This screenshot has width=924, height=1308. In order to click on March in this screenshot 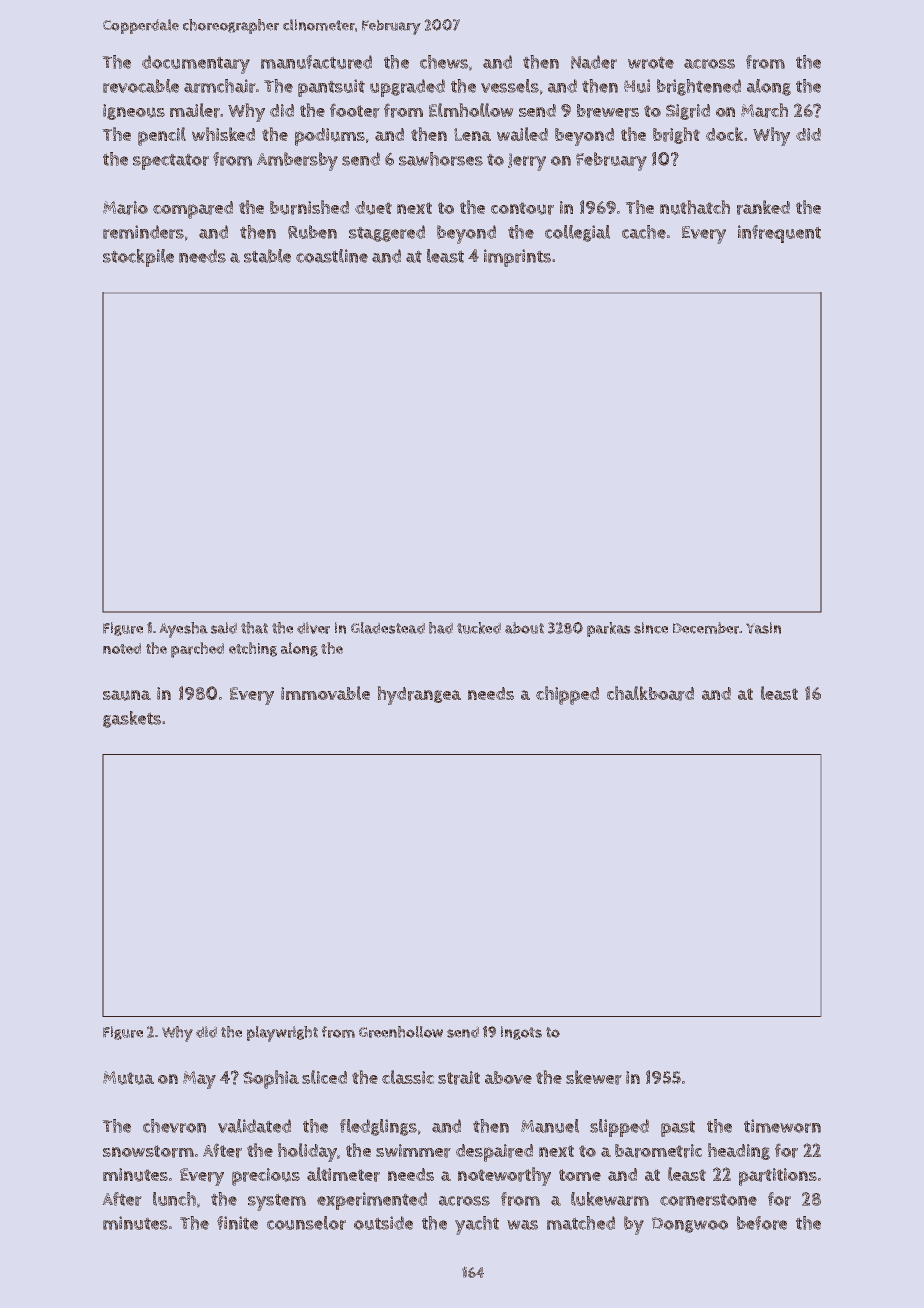, I will do `click(764, 110)`.
